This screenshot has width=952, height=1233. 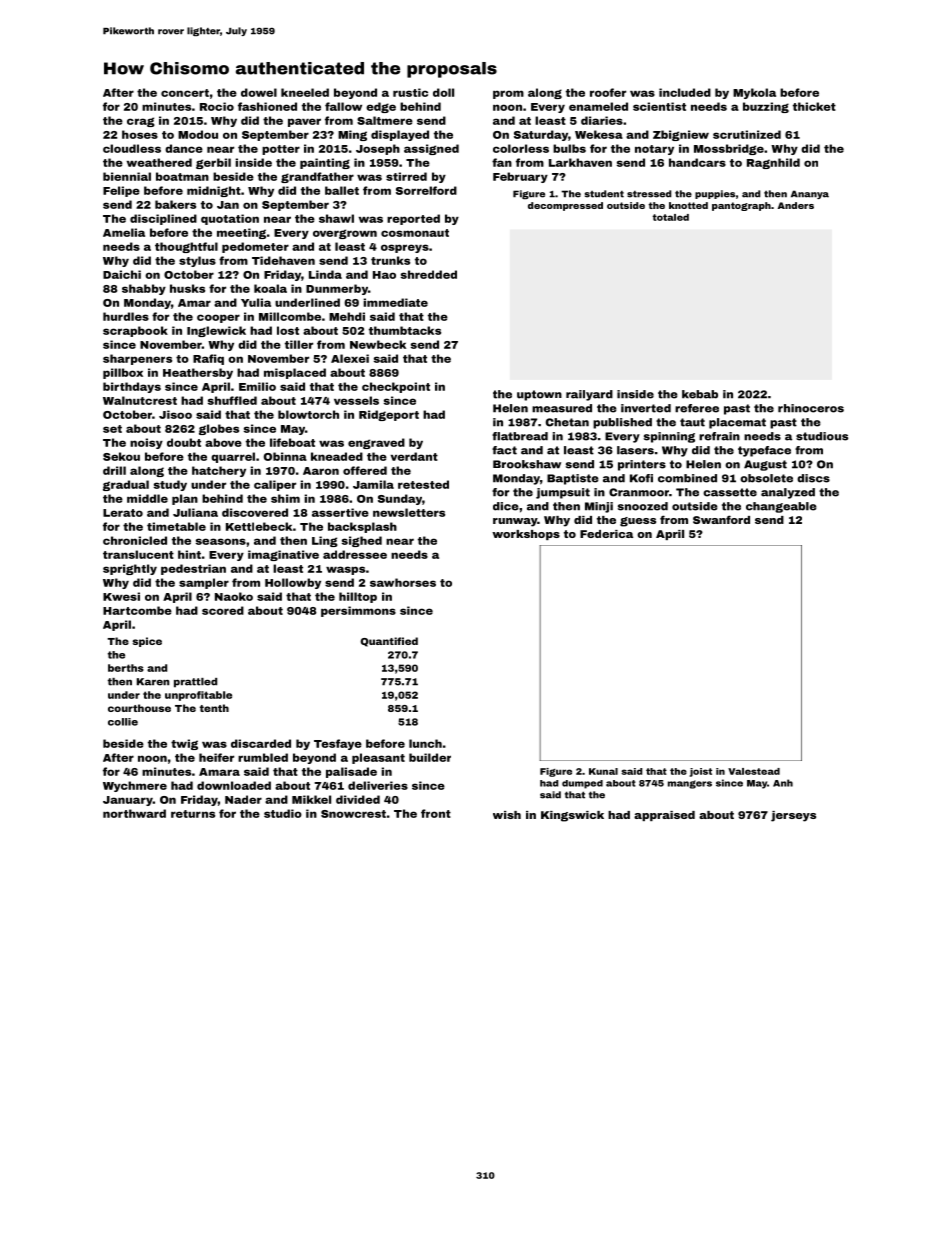 What do you see at coordinates (814, 106) in the screenshot?
I see `thicket` at bounding box center [814, 106].
